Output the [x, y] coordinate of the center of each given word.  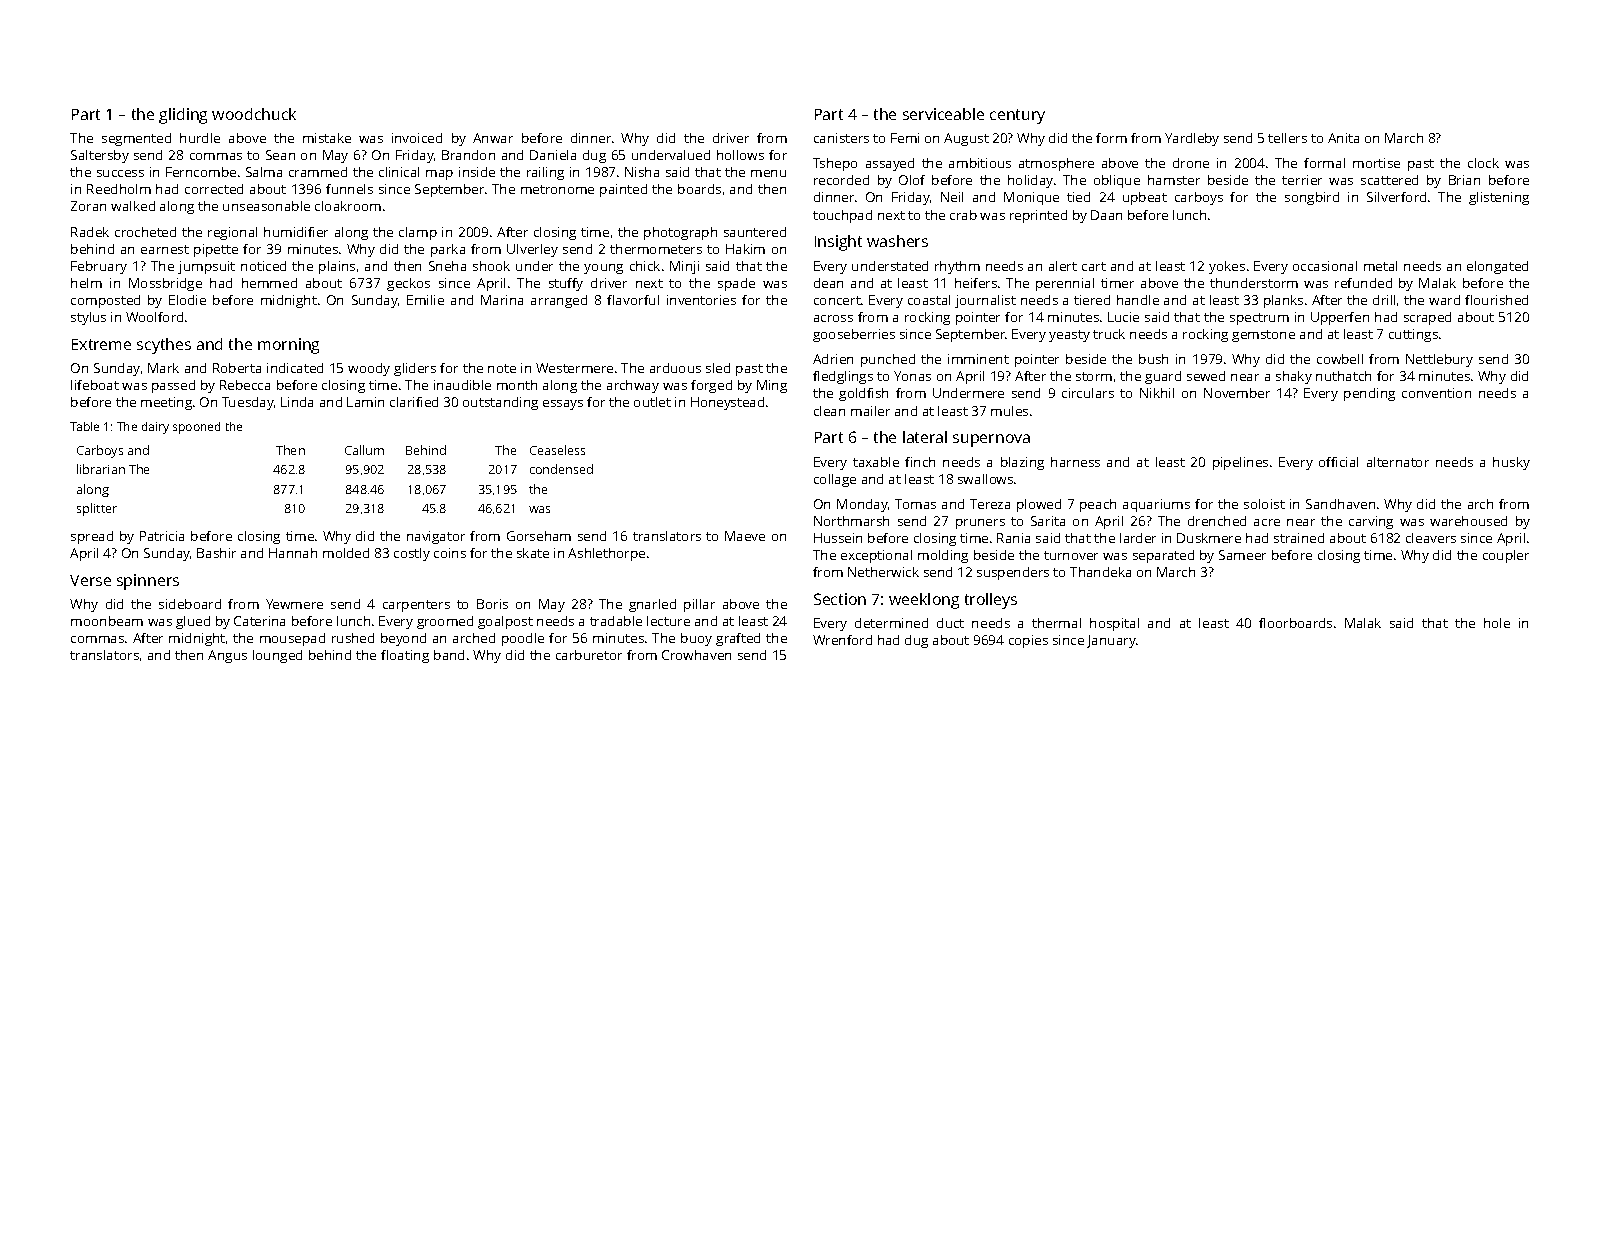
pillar [699, 605]
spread [92, 537]
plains [337, 267]
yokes [1227, 267]
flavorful [633, 300]
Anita [1343, 138]
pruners [980, 524]
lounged [277, 656]
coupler [1506, 556]
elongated [1497, 267]
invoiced [417, 138]
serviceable [943, 114]
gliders [415, 369]
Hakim [745, 249]
